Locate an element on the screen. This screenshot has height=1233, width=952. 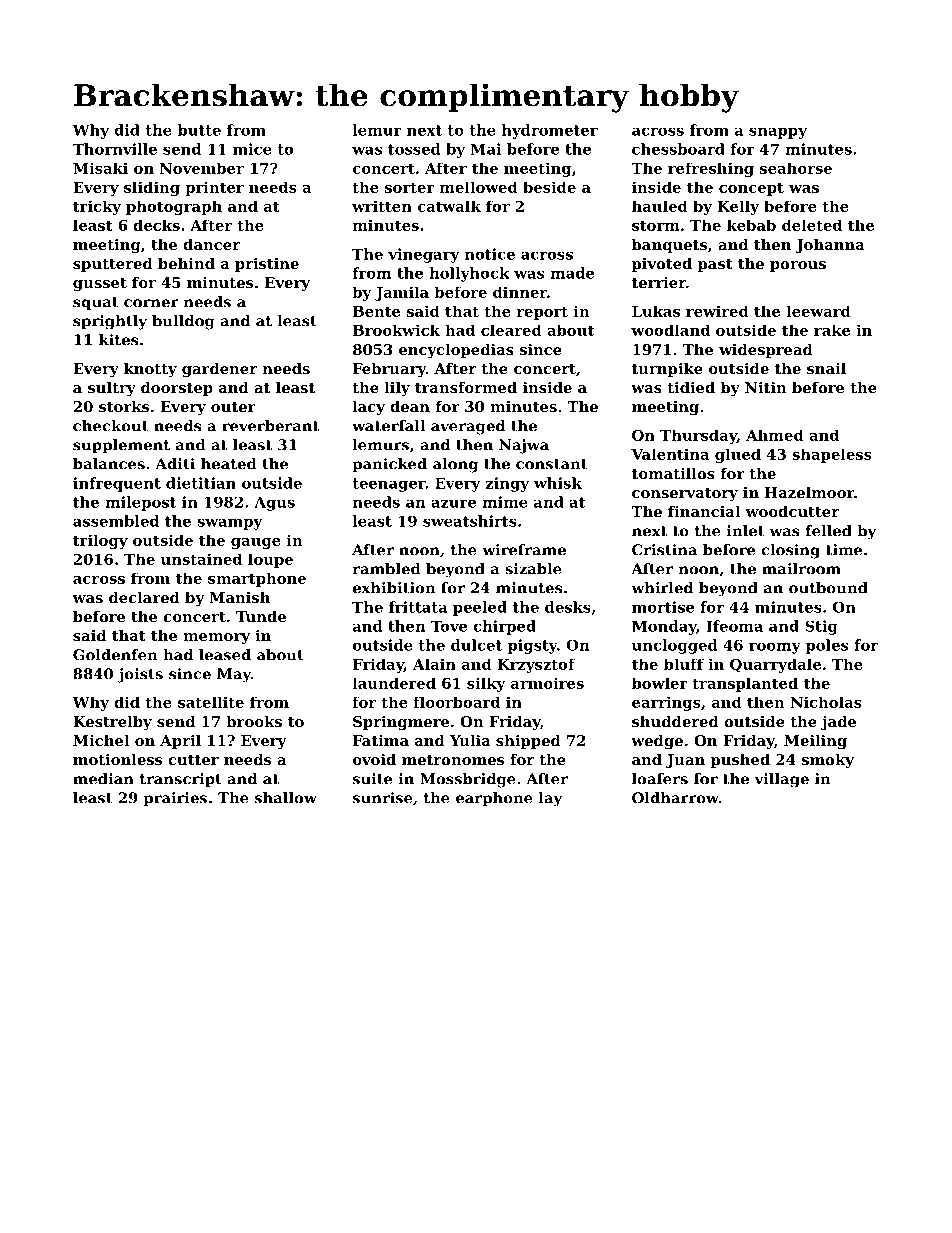
hydrometer is located at coordinates (550, 131).
